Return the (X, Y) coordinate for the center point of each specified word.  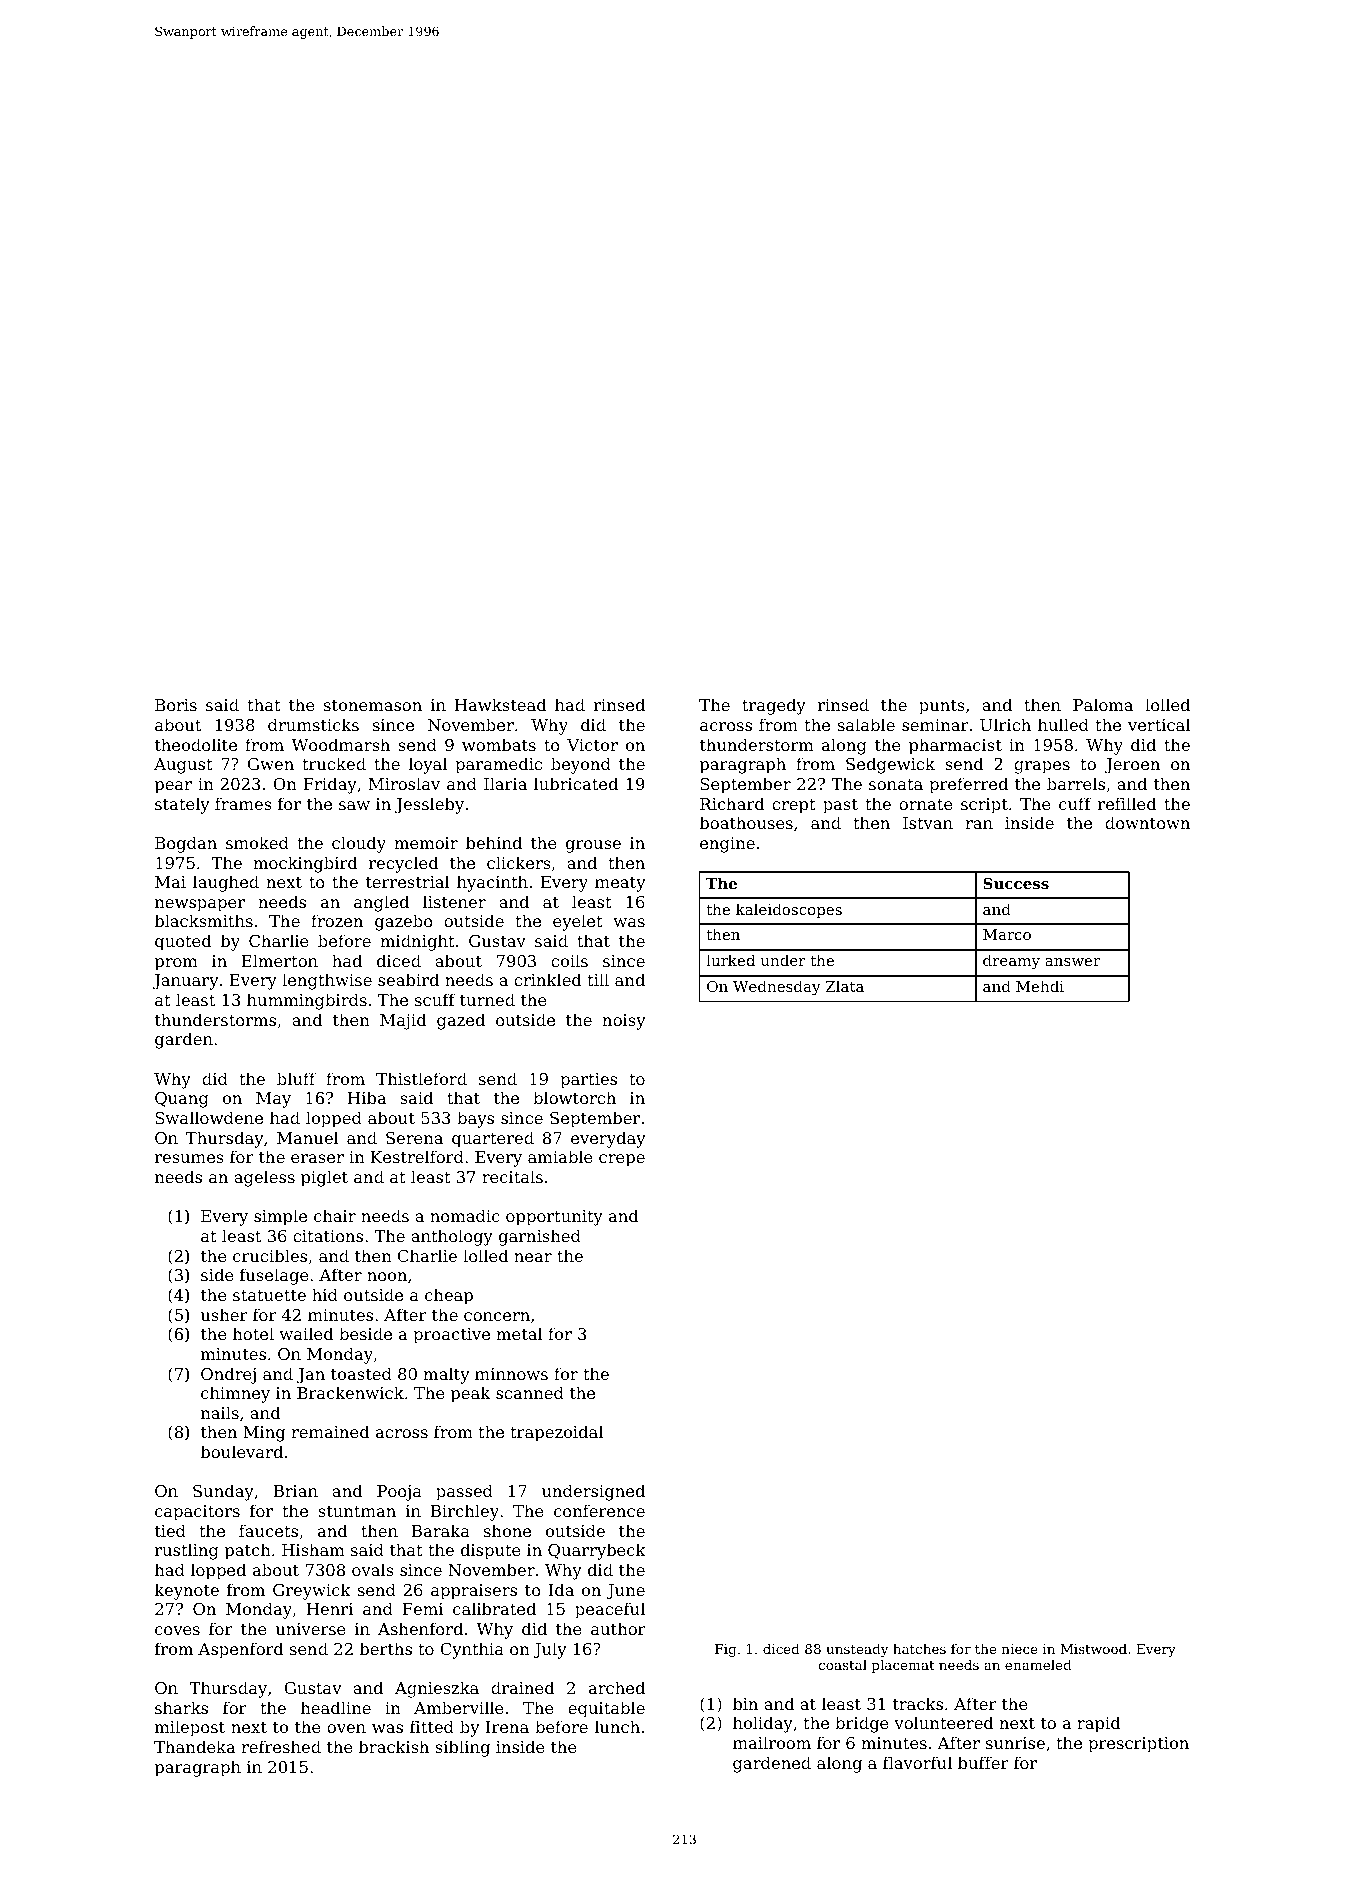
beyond (581, 765)
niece (1020, 1649)
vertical (1159, 724)
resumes (189, 1158)
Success (1016, 883)
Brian (295, 1491)
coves (177, 1630)
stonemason (373, 705)
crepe (622, 1160)
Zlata (845, 986)
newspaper (200, 905)
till (598, 979)
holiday (763, 1724)
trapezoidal (556, 1433)
